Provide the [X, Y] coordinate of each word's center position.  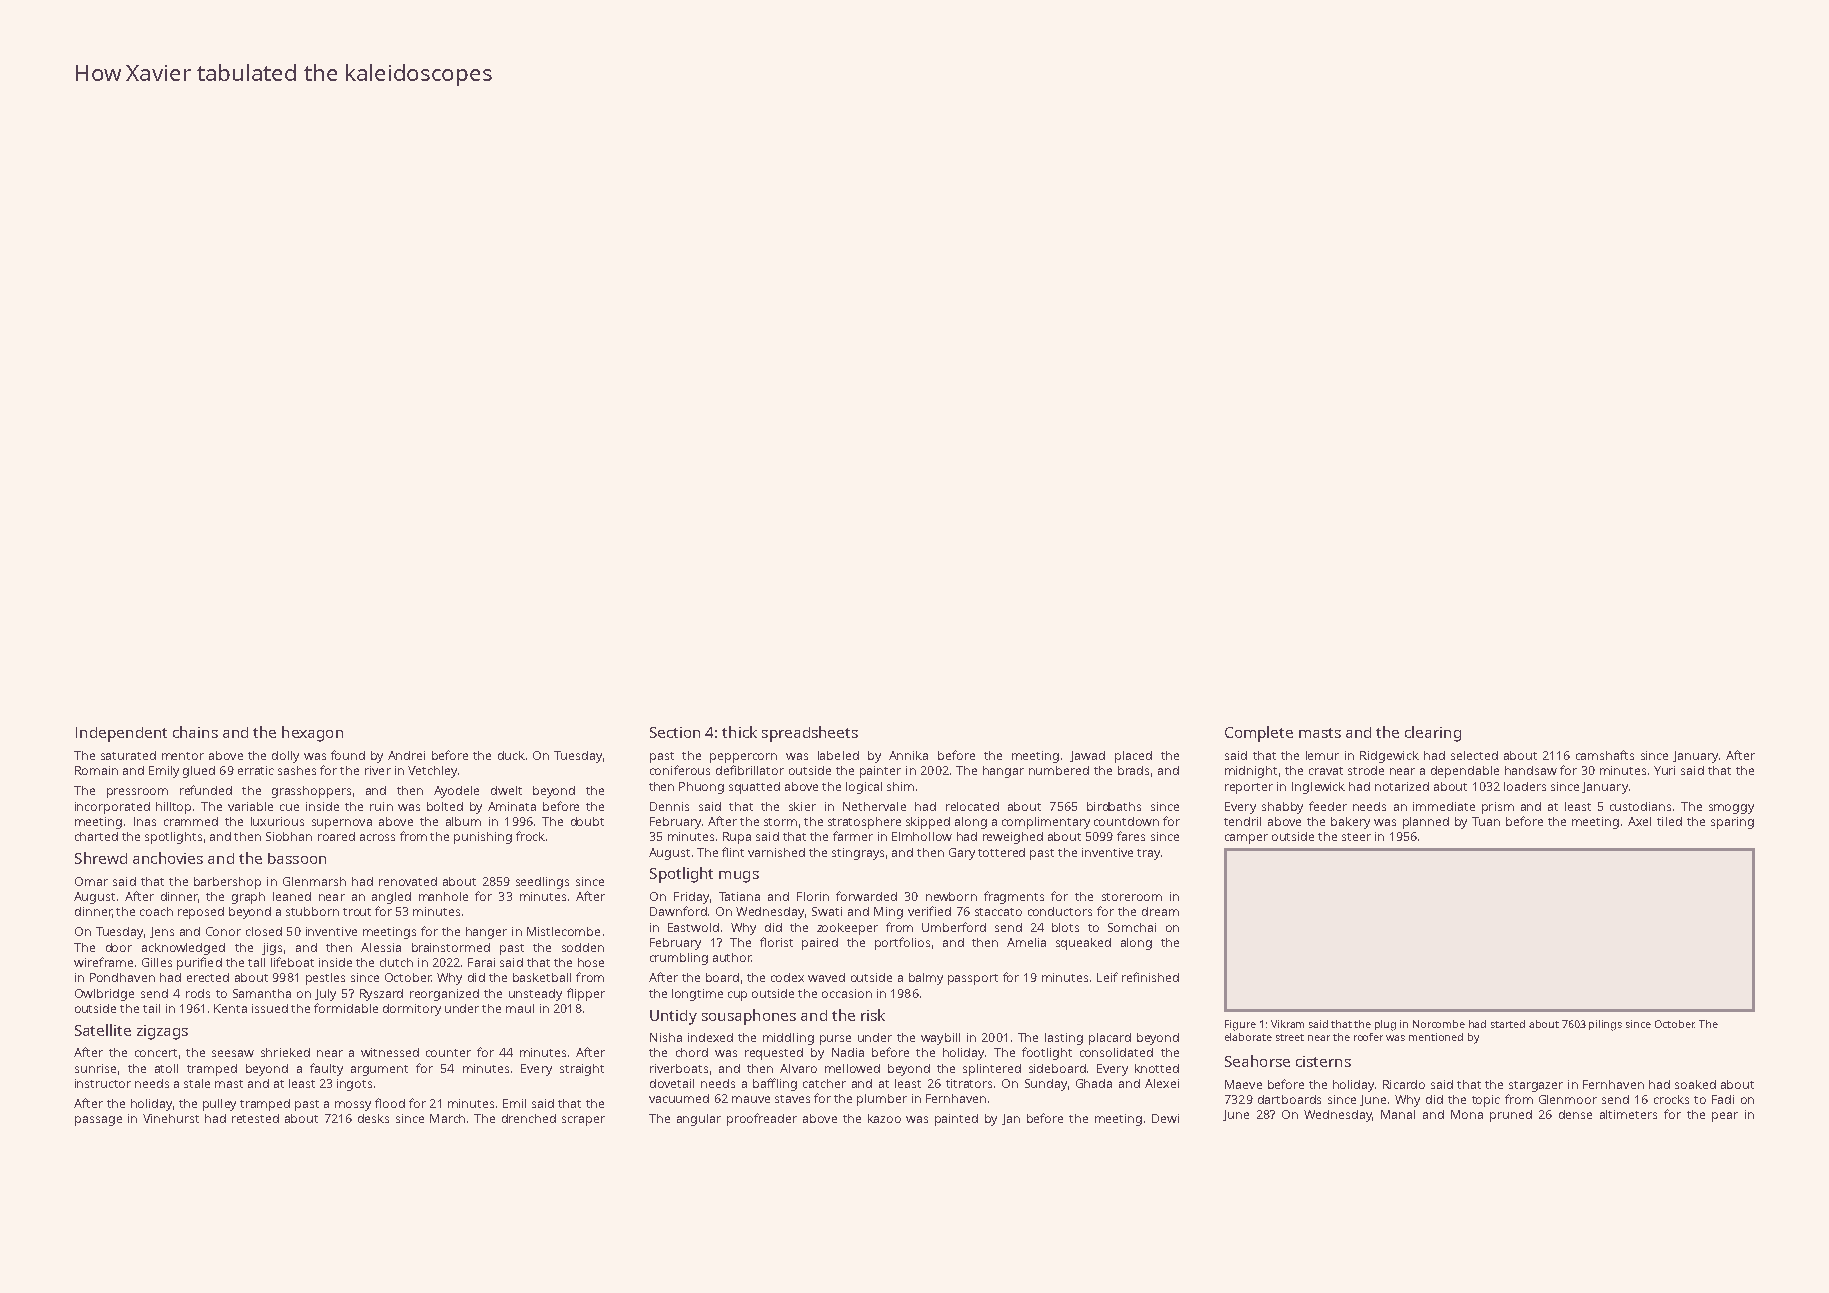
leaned [292, 896]
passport [973, 979]
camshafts [1605, 755]
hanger [486, 933]
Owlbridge [104, 995]
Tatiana [739, 896]
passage [98, 1121]
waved [826, 977]
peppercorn [743, 758]
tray [1148, 854]
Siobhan [289, 836]
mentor [183, 756]
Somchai [1132, 927]
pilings [1605, 1025]
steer [1356, 837]
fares [1131, 836]
